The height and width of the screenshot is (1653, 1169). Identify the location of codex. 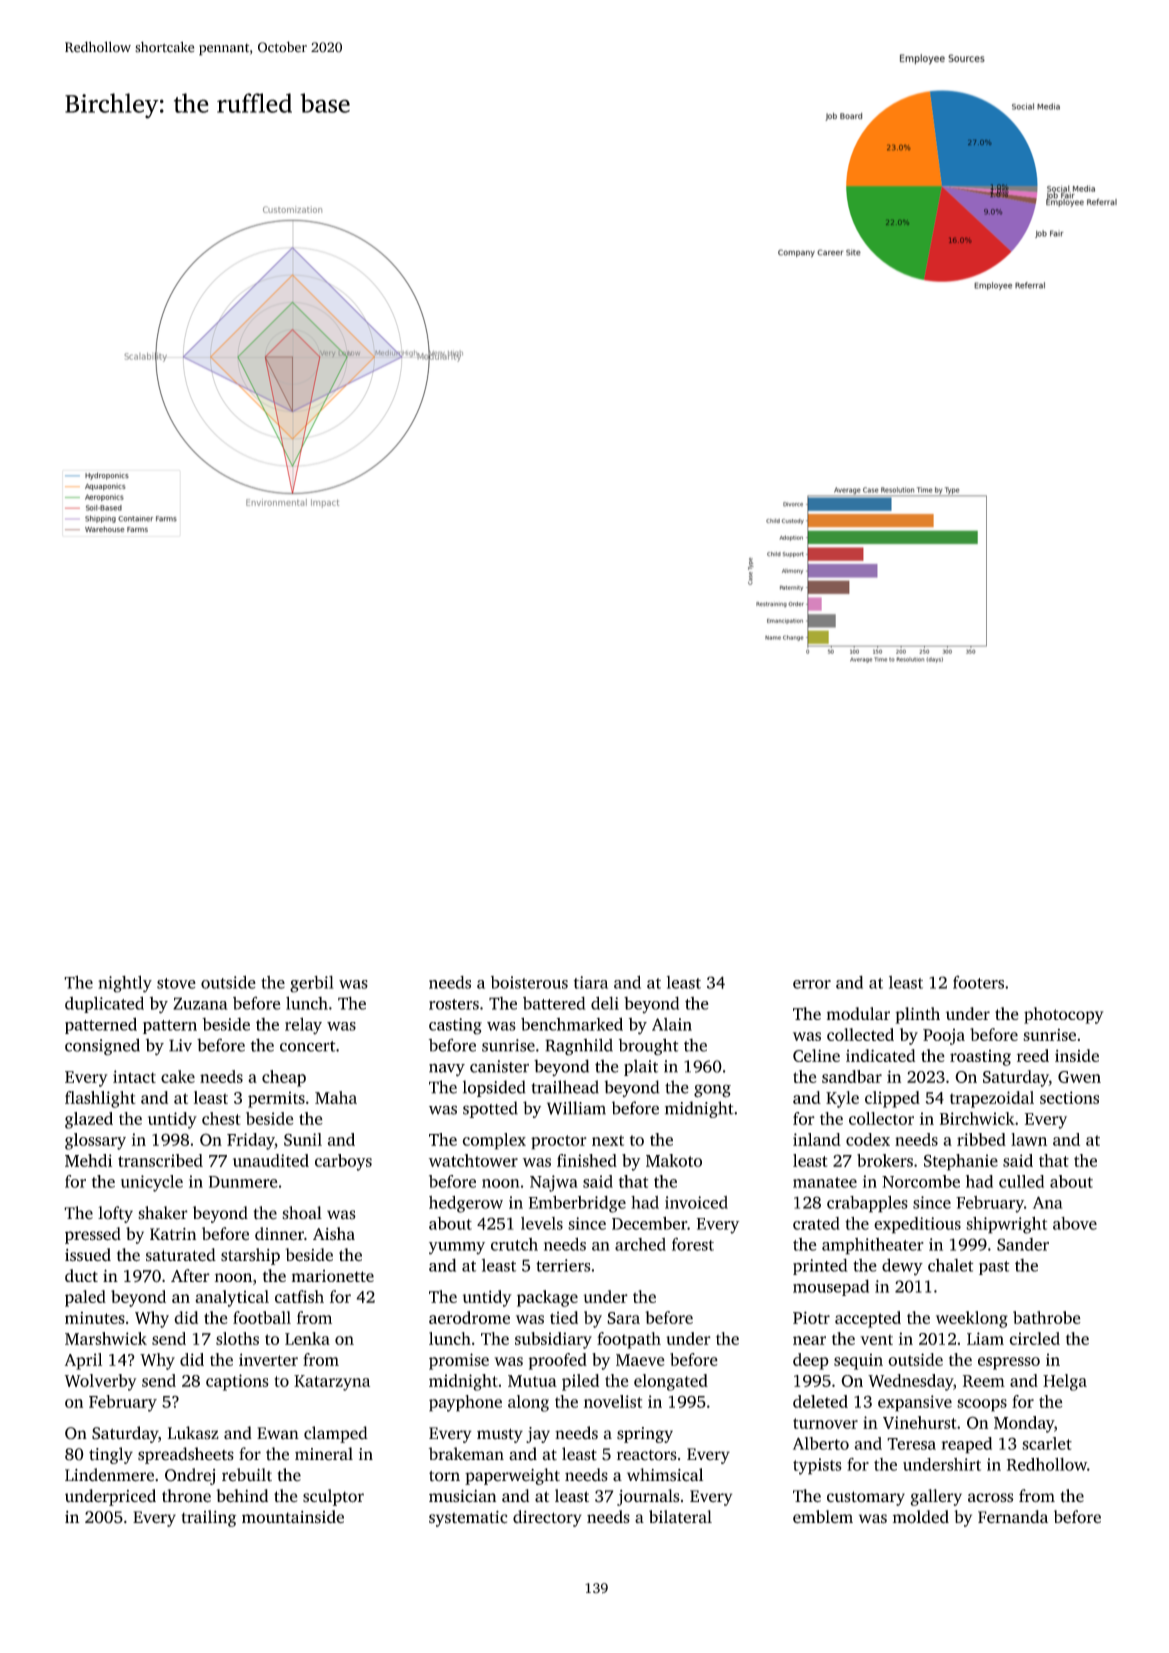
(868, 1139).
